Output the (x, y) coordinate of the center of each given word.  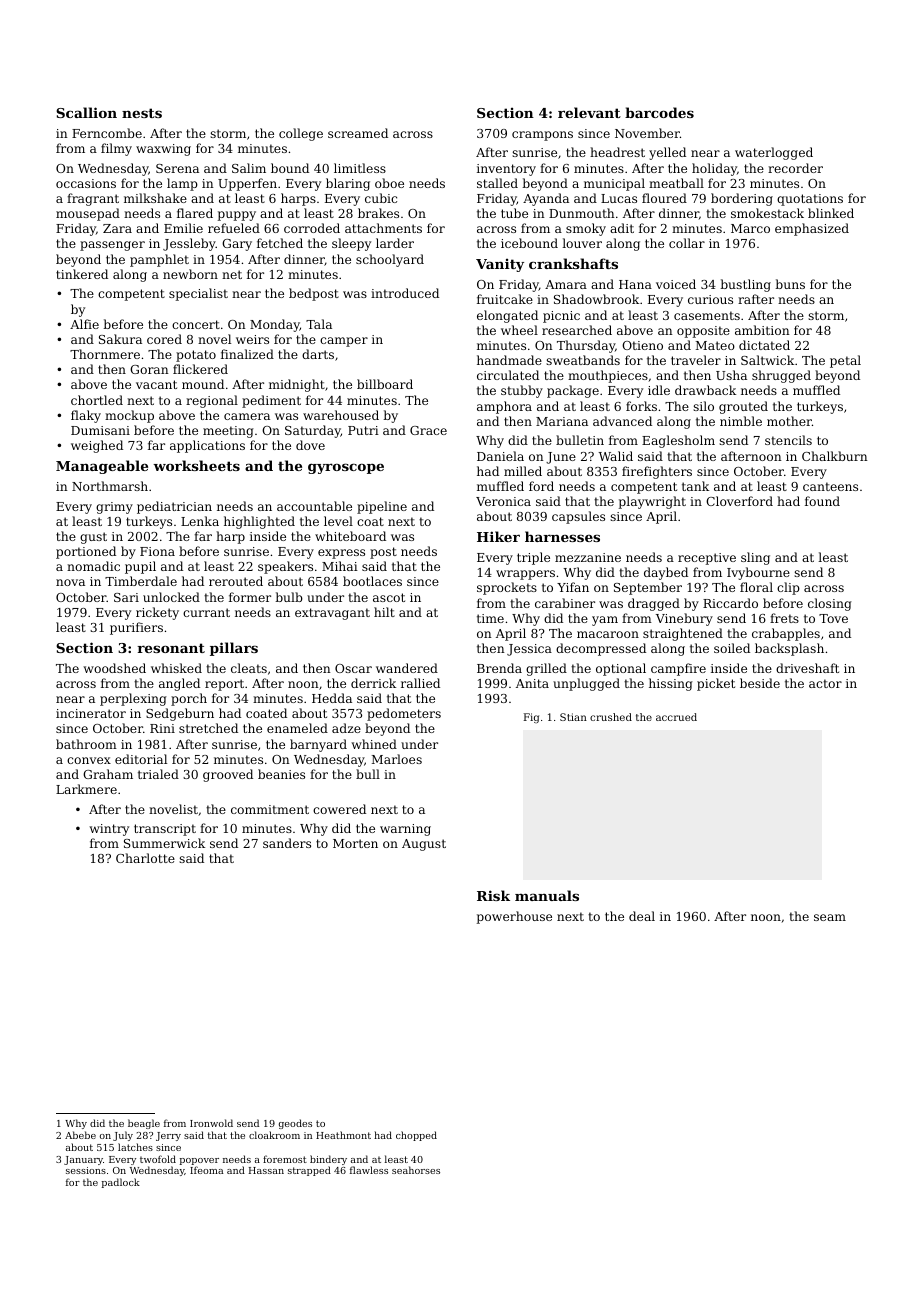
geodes (295, 1124)
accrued (676, 717)
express (341, 554)
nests (142, 113)
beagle (144, 1124)
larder (395, 243)
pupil (140, 567)
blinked (831, 213)
